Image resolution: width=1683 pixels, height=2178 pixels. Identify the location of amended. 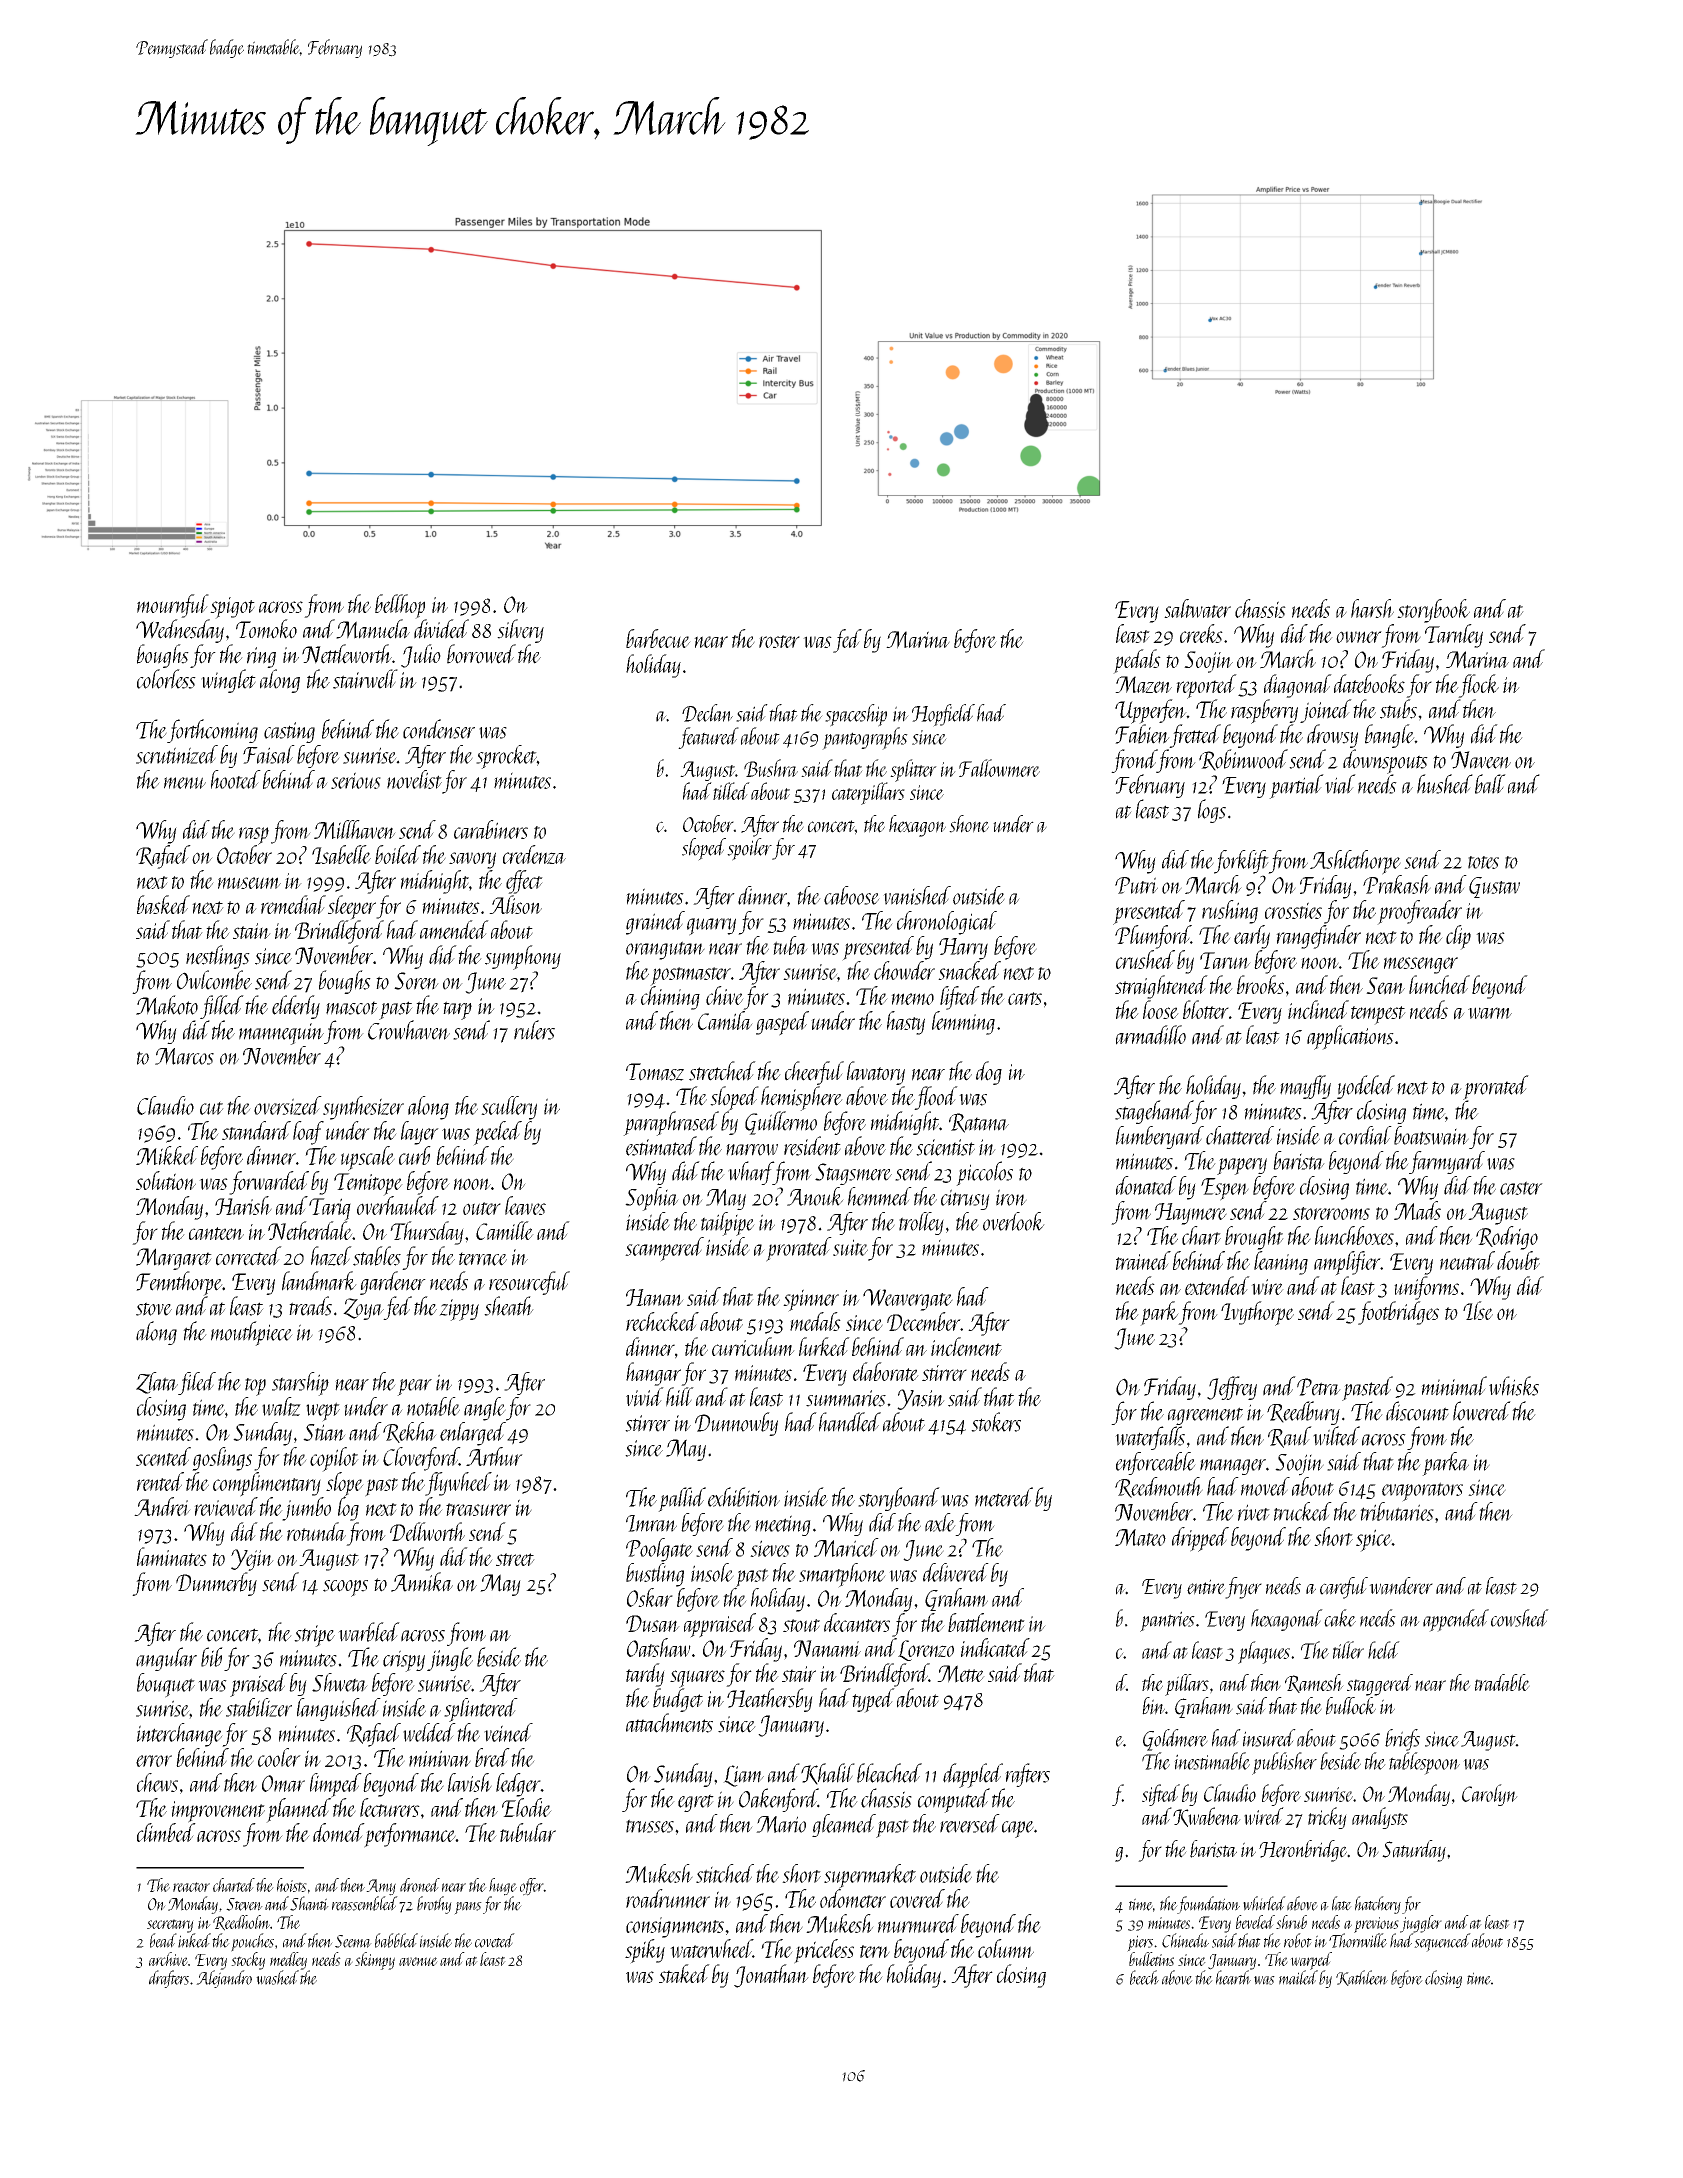
(454, 929).
